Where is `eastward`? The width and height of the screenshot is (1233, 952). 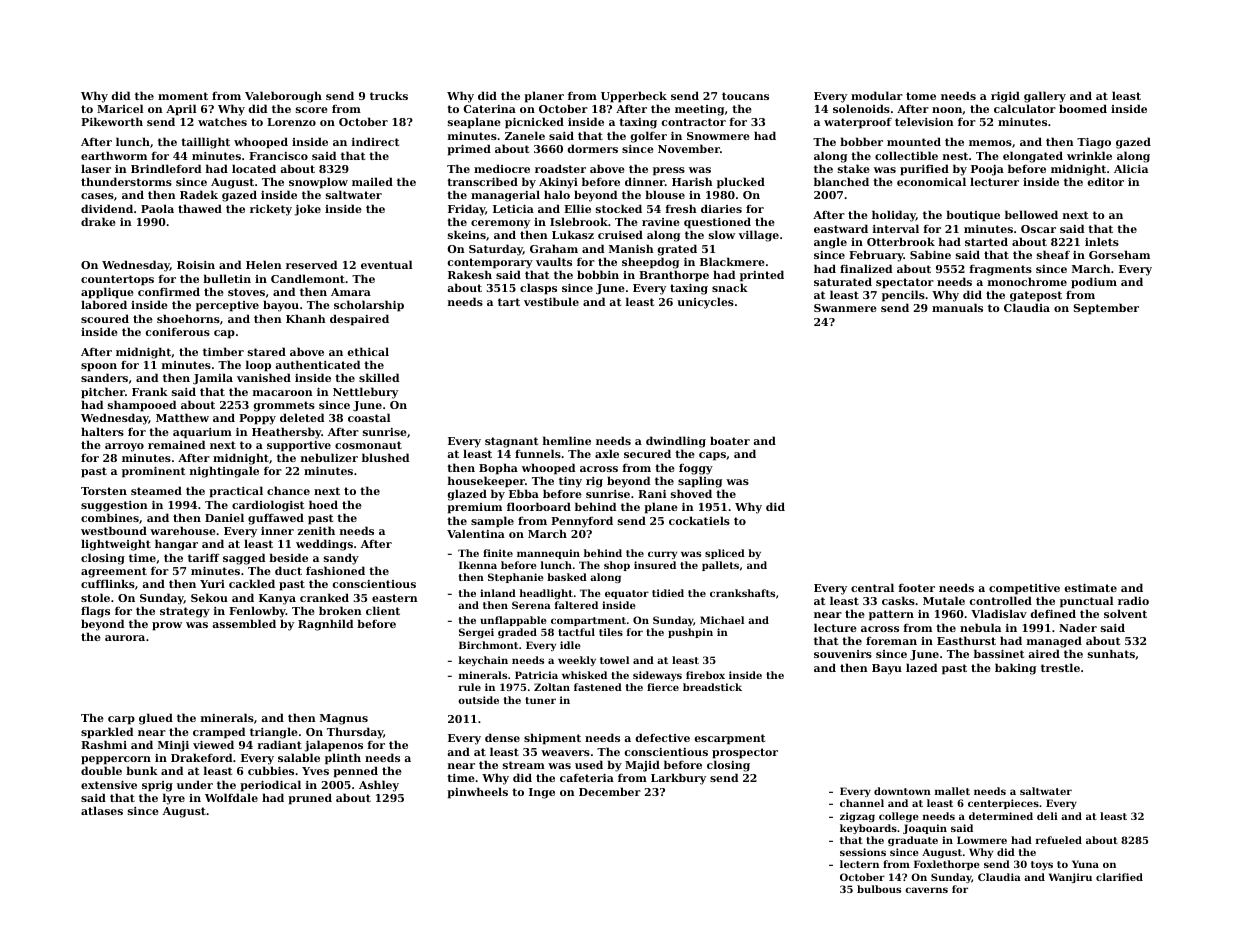 eastward is located at coordinates (841, 228).
